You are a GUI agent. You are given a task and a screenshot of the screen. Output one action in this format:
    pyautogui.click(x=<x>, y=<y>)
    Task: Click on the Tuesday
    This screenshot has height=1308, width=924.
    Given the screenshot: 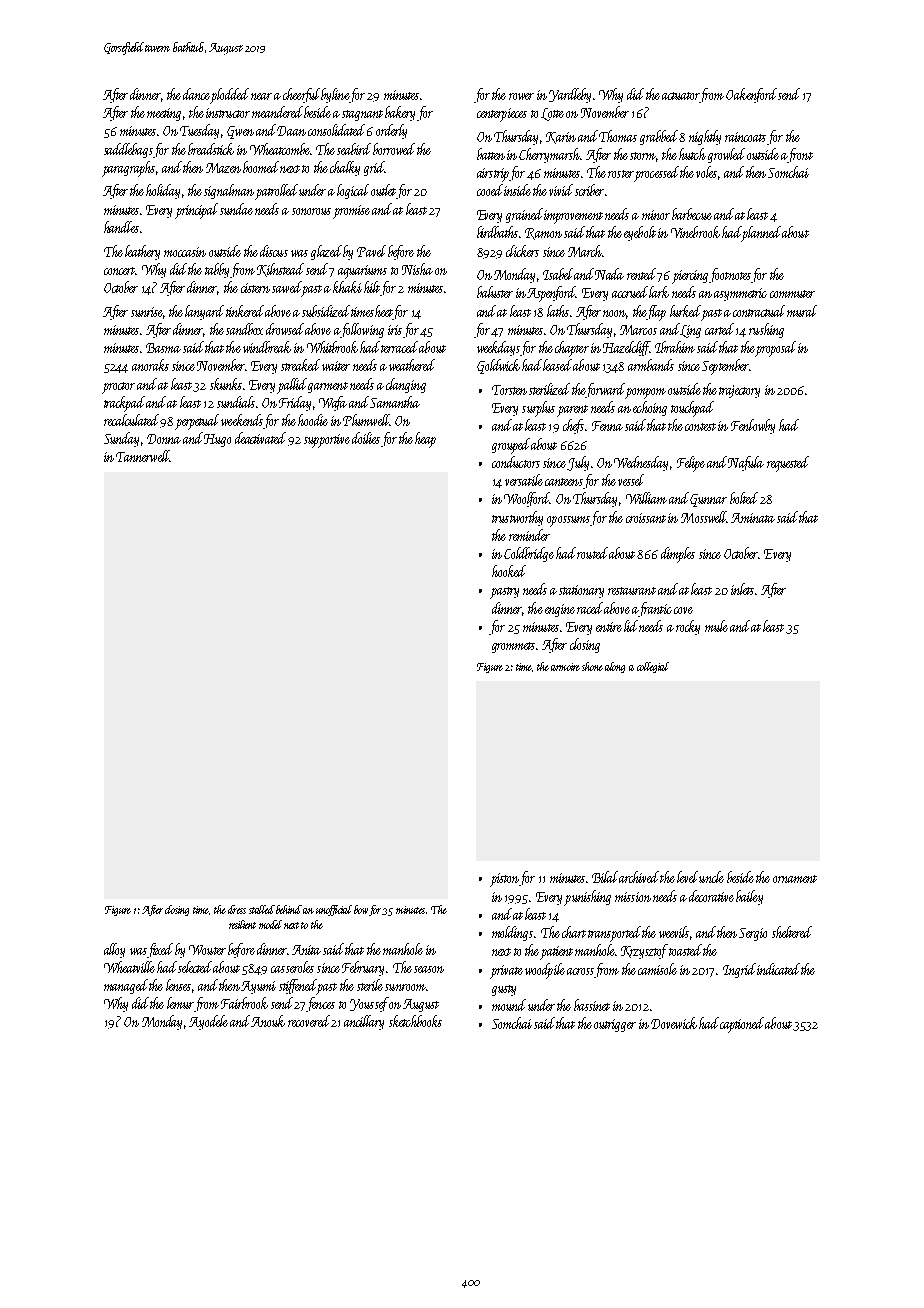 What is the action you would take?
    pyautogui.click(x=199, y=131)
